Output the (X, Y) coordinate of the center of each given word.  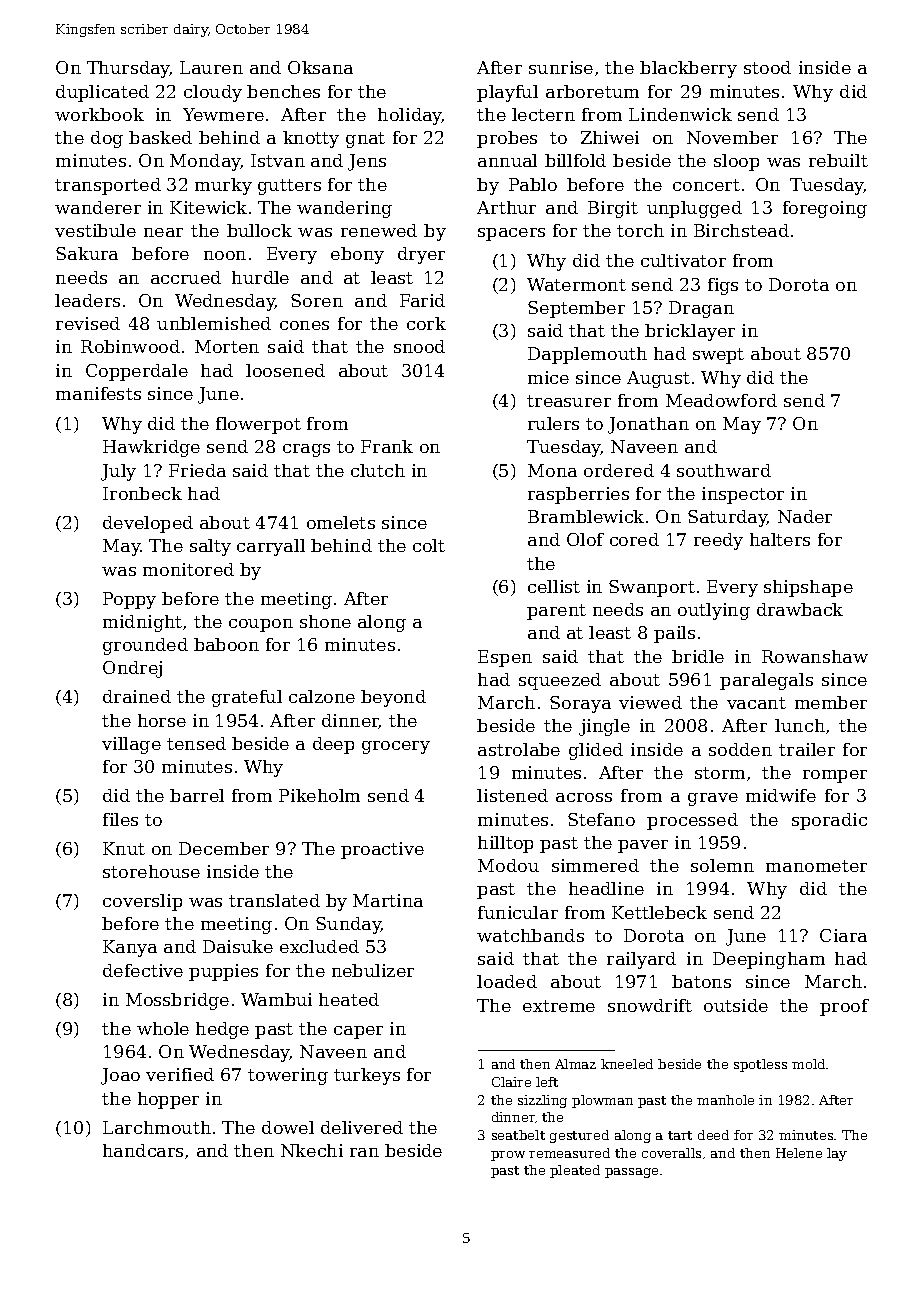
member (831, 702)
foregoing (825, 209)
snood (419, 346)
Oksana (320, 67)
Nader (805, 516)
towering (288, 1076)
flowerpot (258, 425)
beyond (393, 698)
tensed (196, 743)
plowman (602, 1101)
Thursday (128, 69)
